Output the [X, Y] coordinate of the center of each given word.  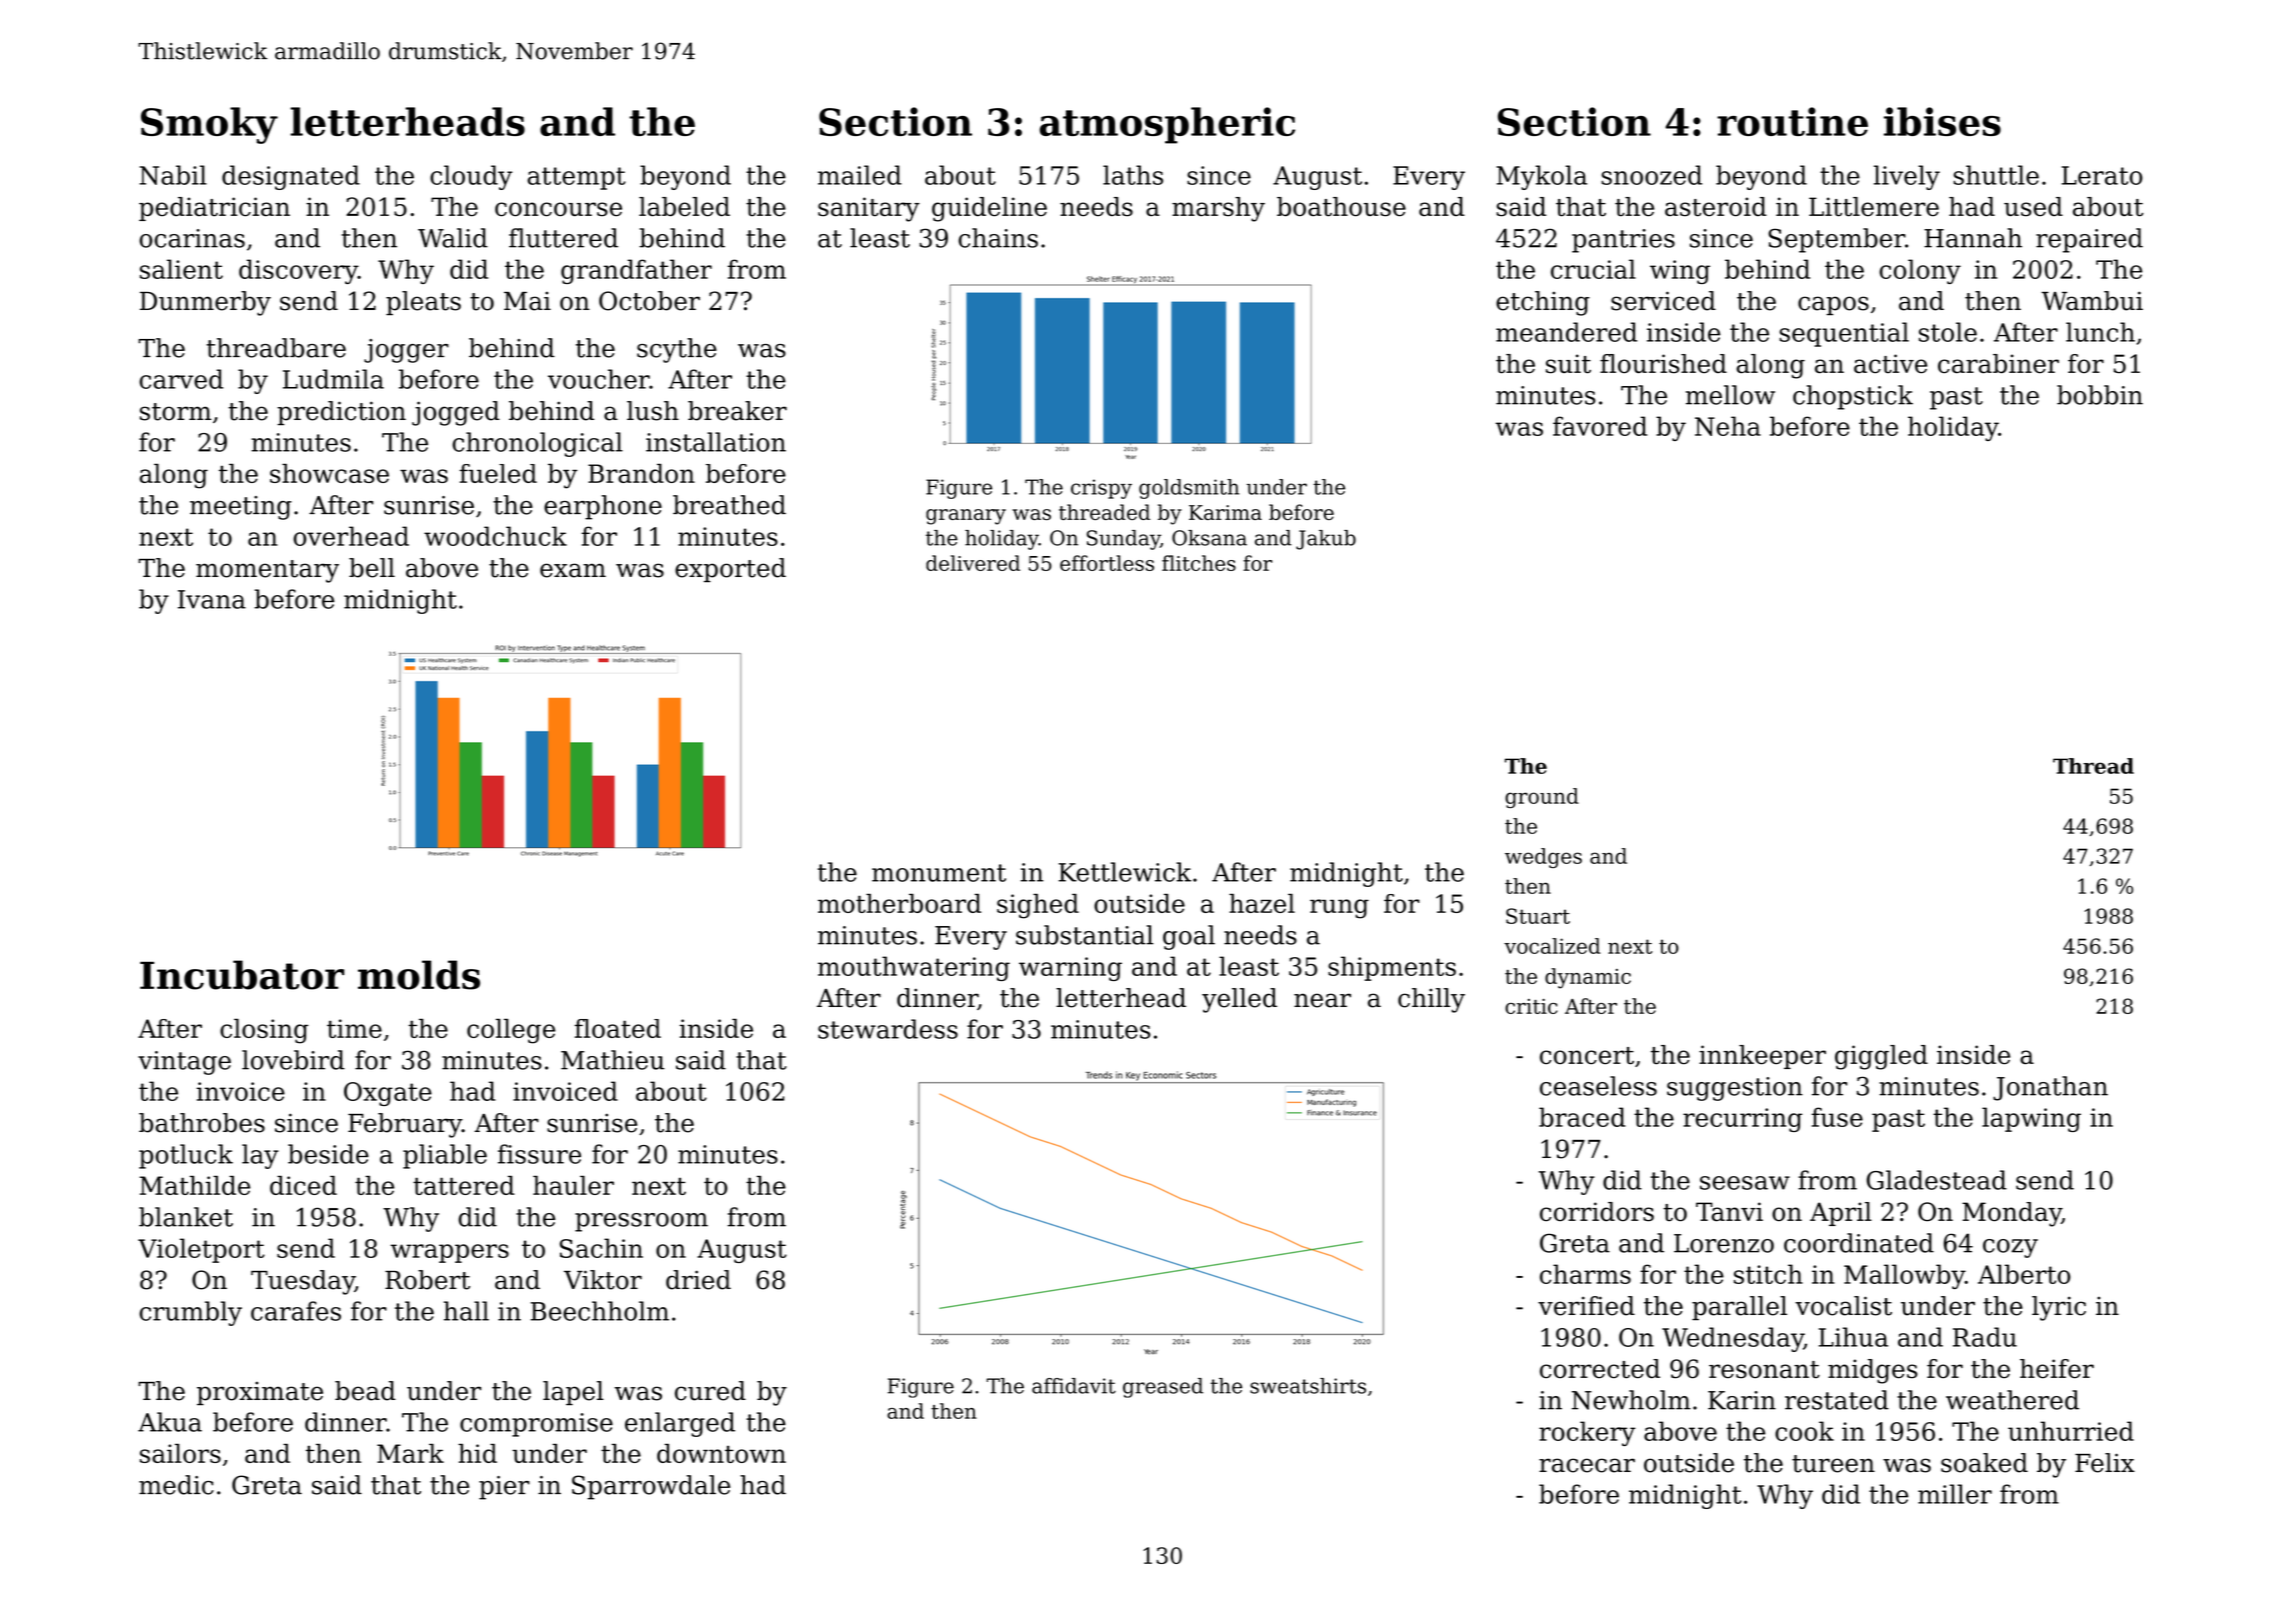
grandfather [636, 271]
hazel [1262, 903]
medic [176, 1485]
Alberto [2024, 1274]
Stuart [1538, 916]
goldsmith [1189, 489]
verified [1586, 1306]
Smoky [209, 125]
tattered [464, 1185]
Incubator [242, 975]
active [1890, 364]
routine [1792, 121]
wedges [1543, 858]
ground [1542, 798]
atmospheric [1167, 125]
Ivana [212, 599]
